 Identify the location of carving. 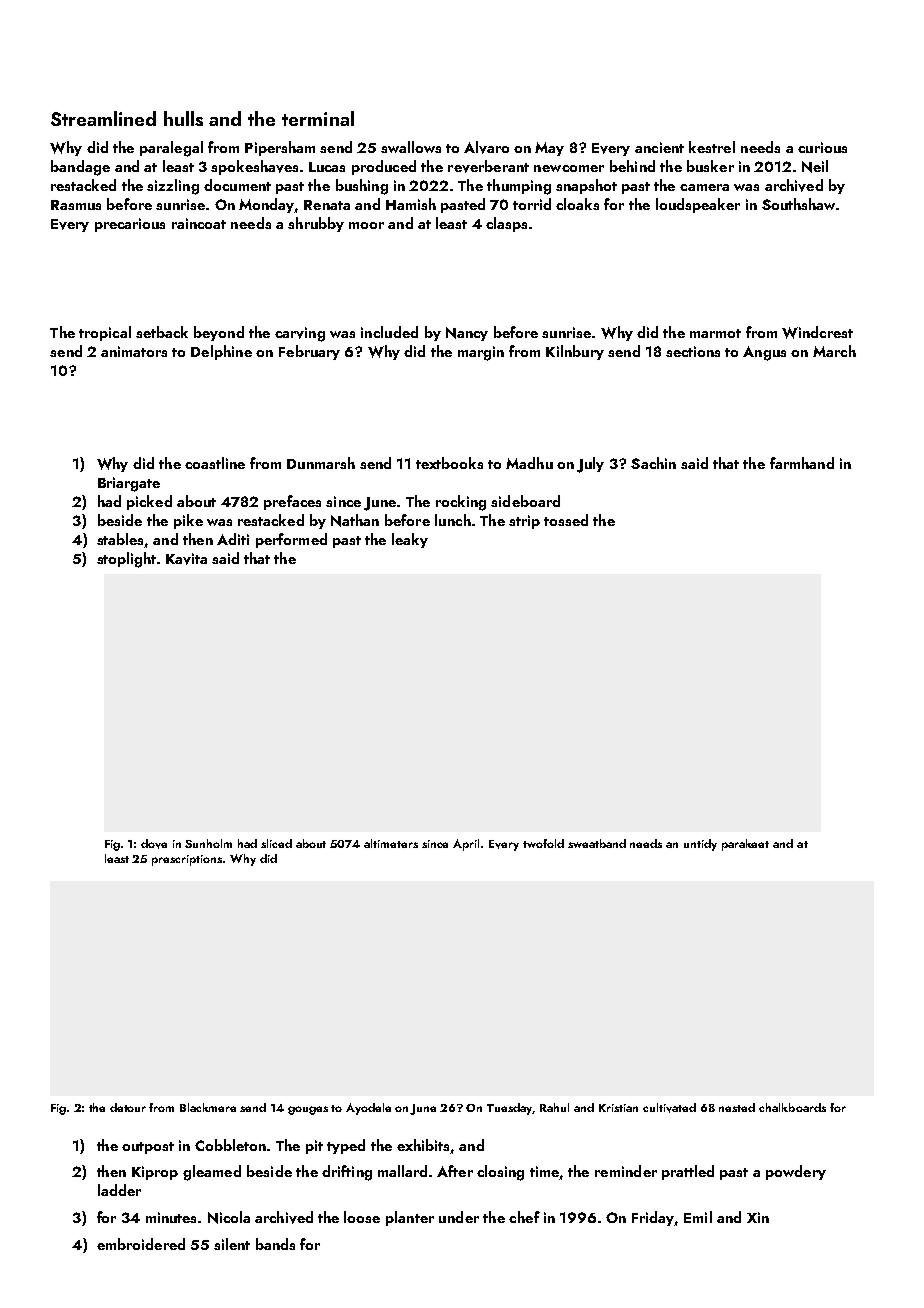
(300, 334).
